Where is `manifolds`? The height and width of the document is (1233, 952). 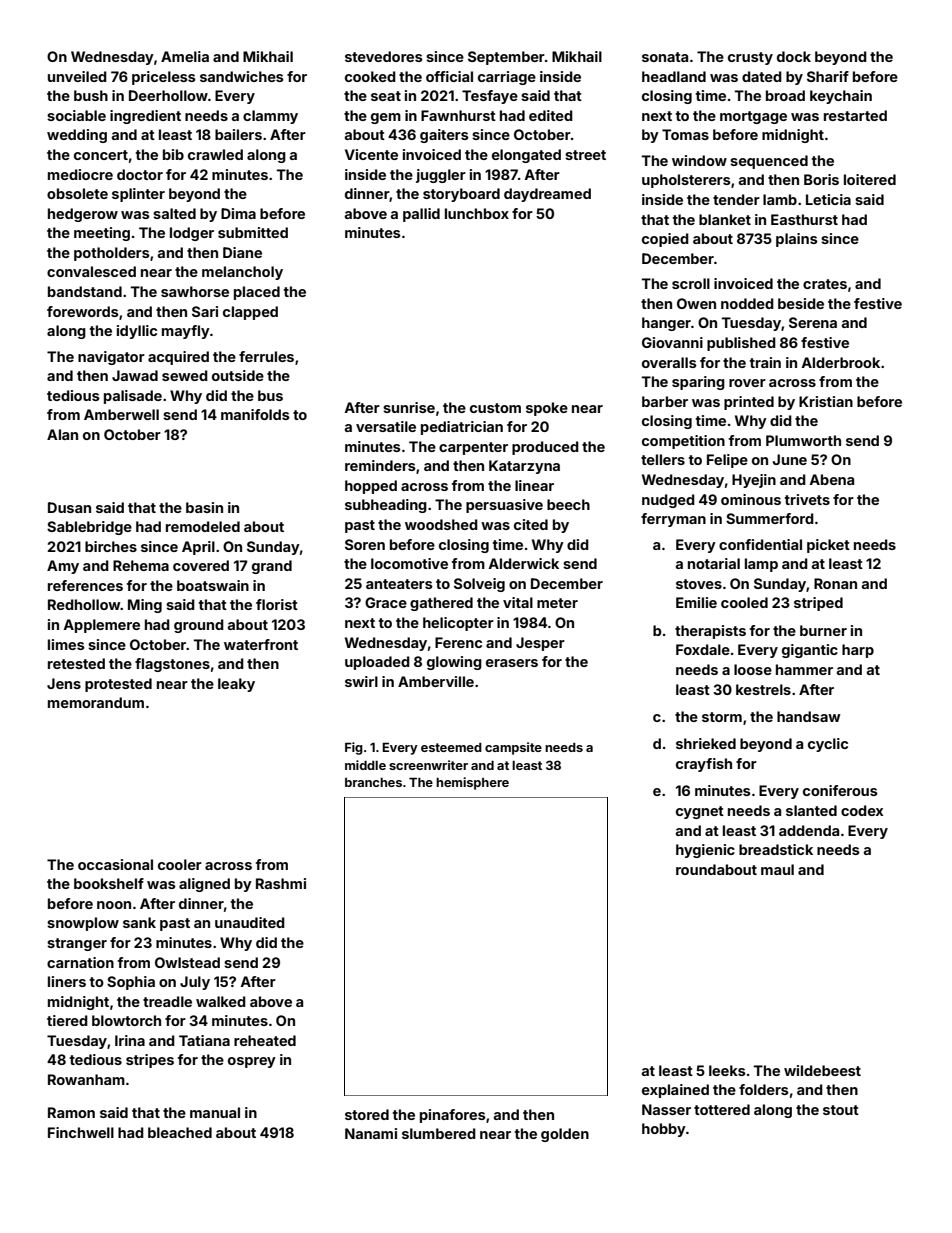 manifolds is located at coordinates (255, 414).
